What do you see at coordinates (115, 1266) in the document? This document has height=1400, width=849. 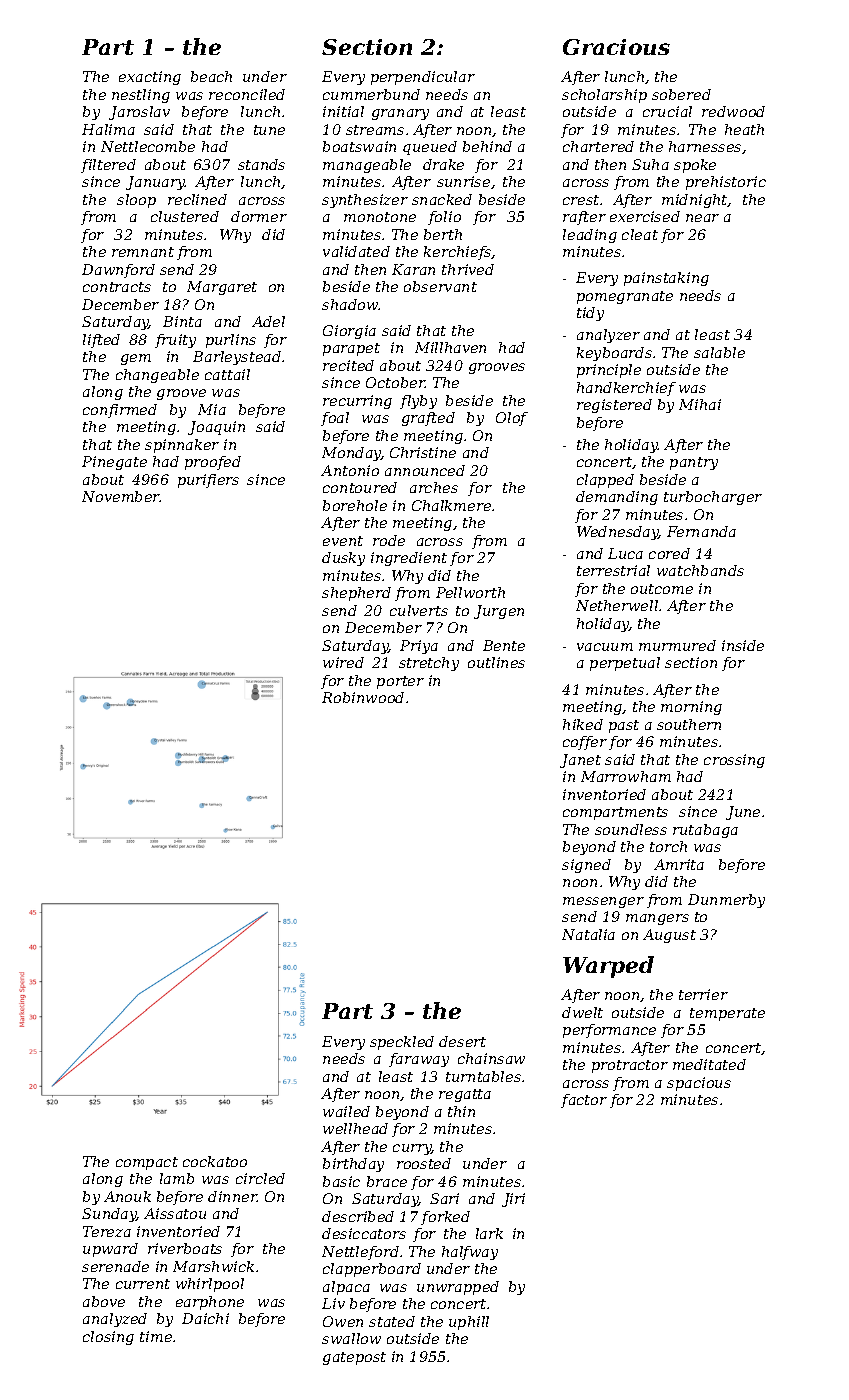 I see `serenade` at bounding box center [115, 1266].
